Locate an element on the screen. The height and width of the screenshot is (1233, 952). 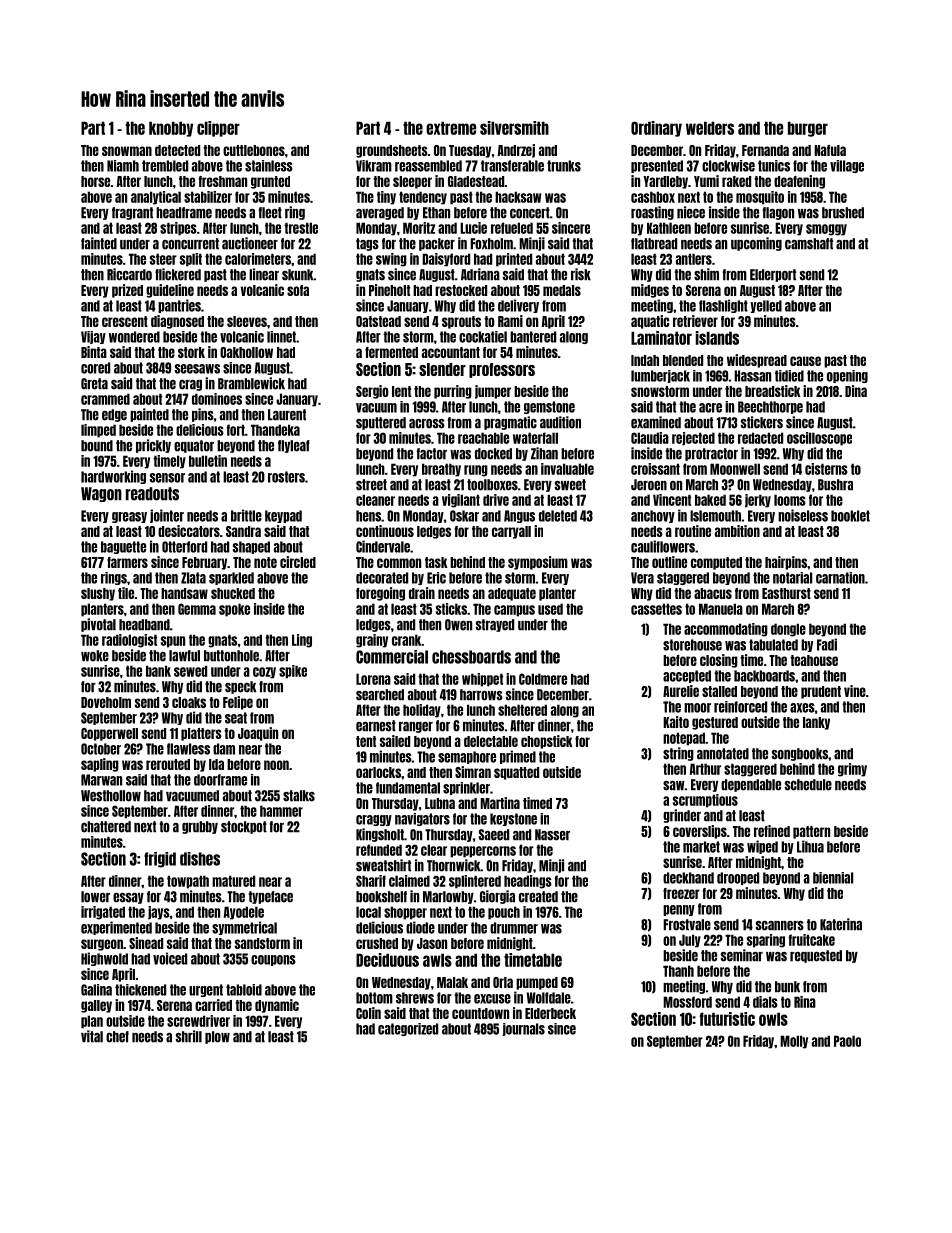
booklet is located at coordinates (850, 516).
